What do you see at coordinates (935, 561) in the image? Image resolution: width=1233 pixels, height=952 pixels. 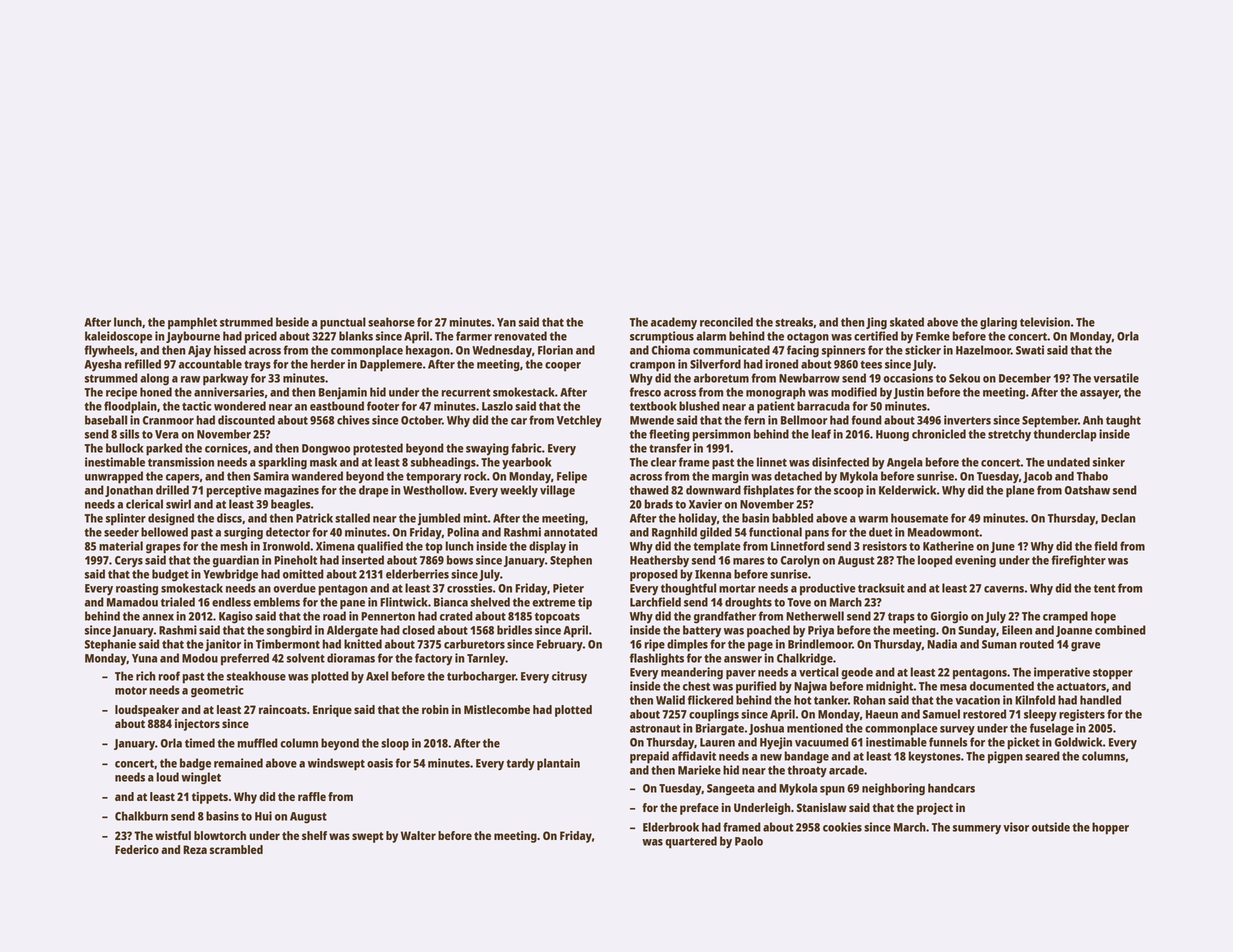 I see `looped` at bounding box center [935, 561].
